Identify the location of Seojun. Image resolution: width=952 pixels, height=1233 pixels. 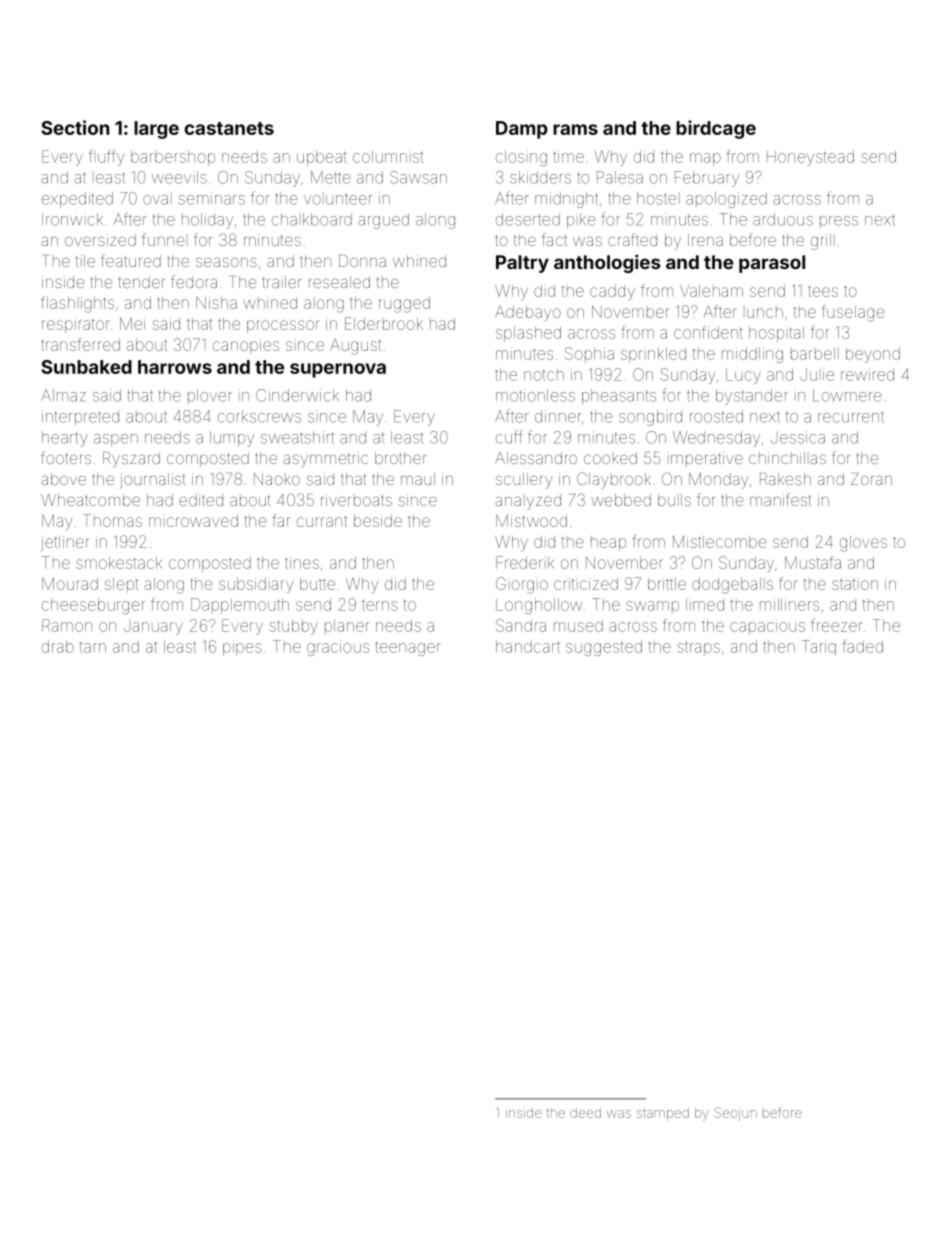
(736, 1114).
